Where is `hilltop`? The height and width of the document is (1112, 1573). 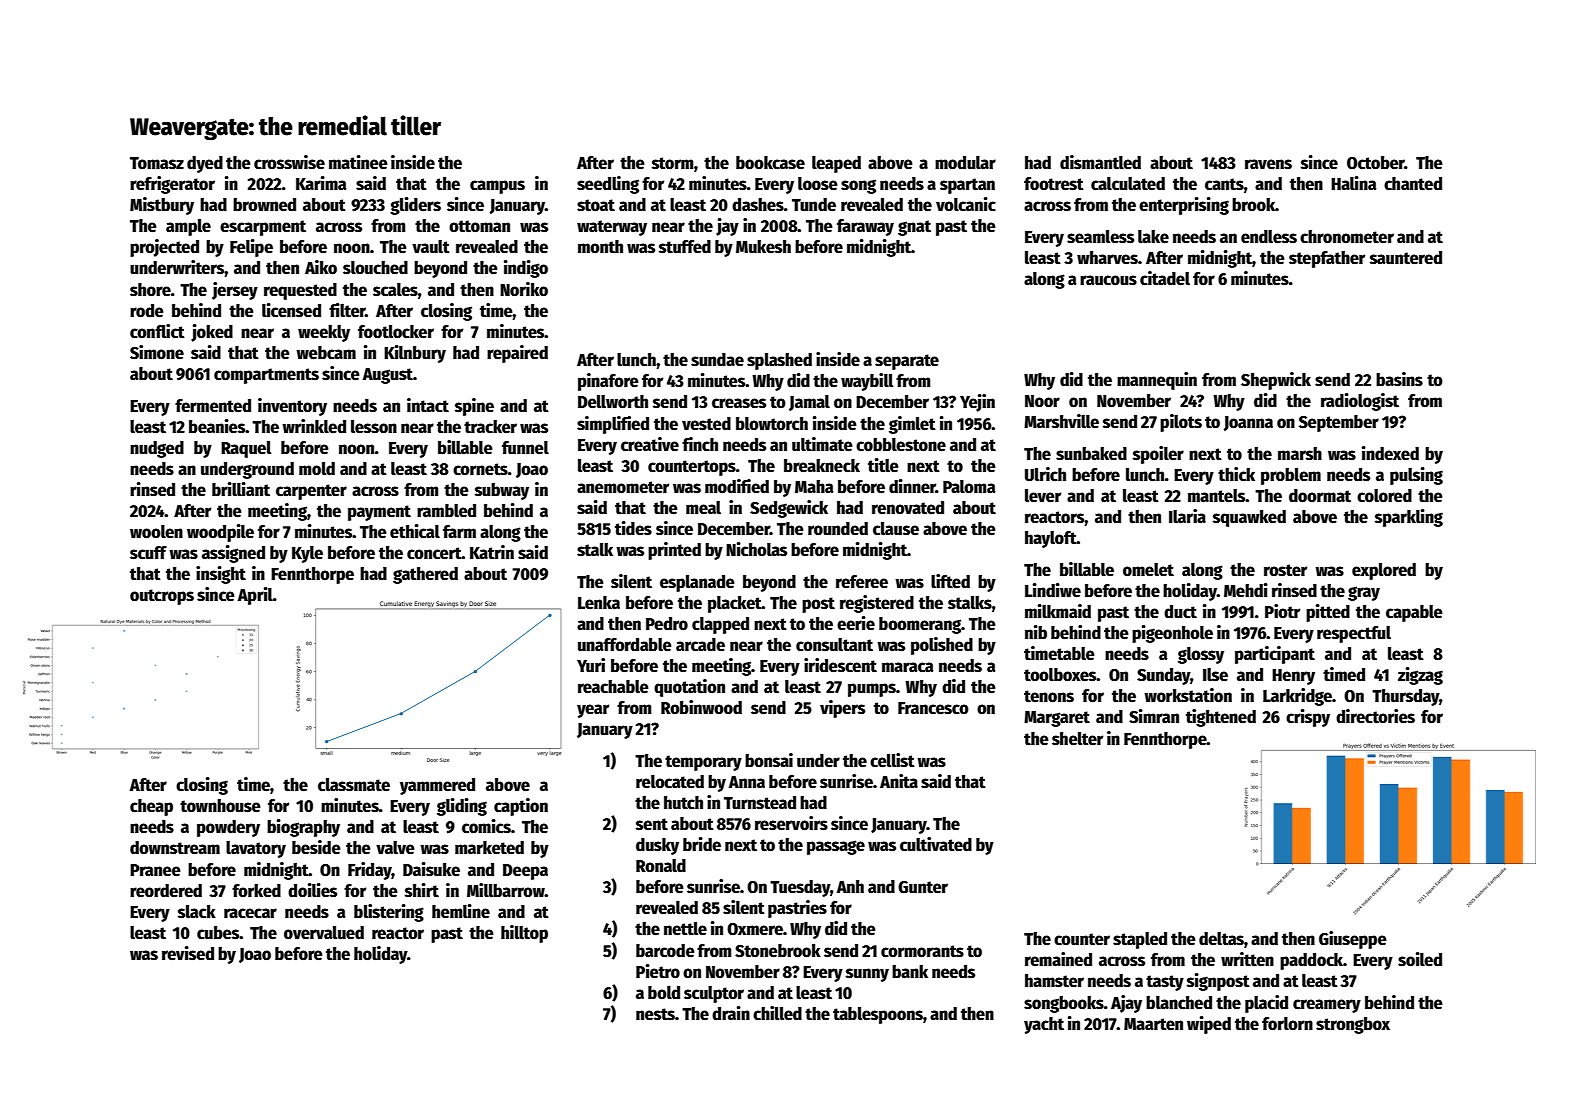
hilltop is located at coordinates (524, 934).
